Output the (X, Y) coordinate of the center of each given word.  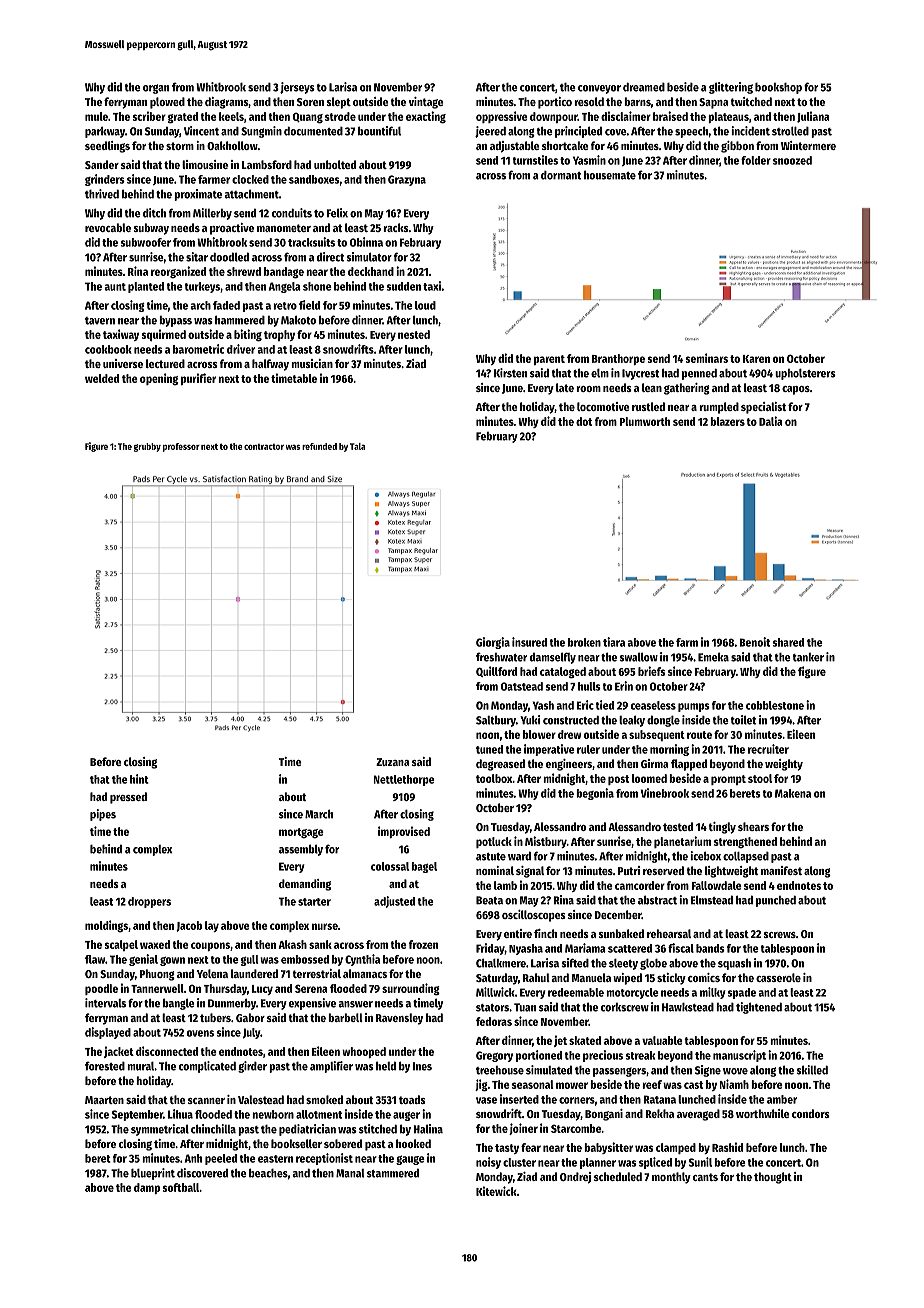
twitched (751, 101)
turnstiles (535, 160)
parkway (105, 132)
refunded (319, 446)
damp (147, 1188)
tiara (614, 642)
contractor (264, 447)
